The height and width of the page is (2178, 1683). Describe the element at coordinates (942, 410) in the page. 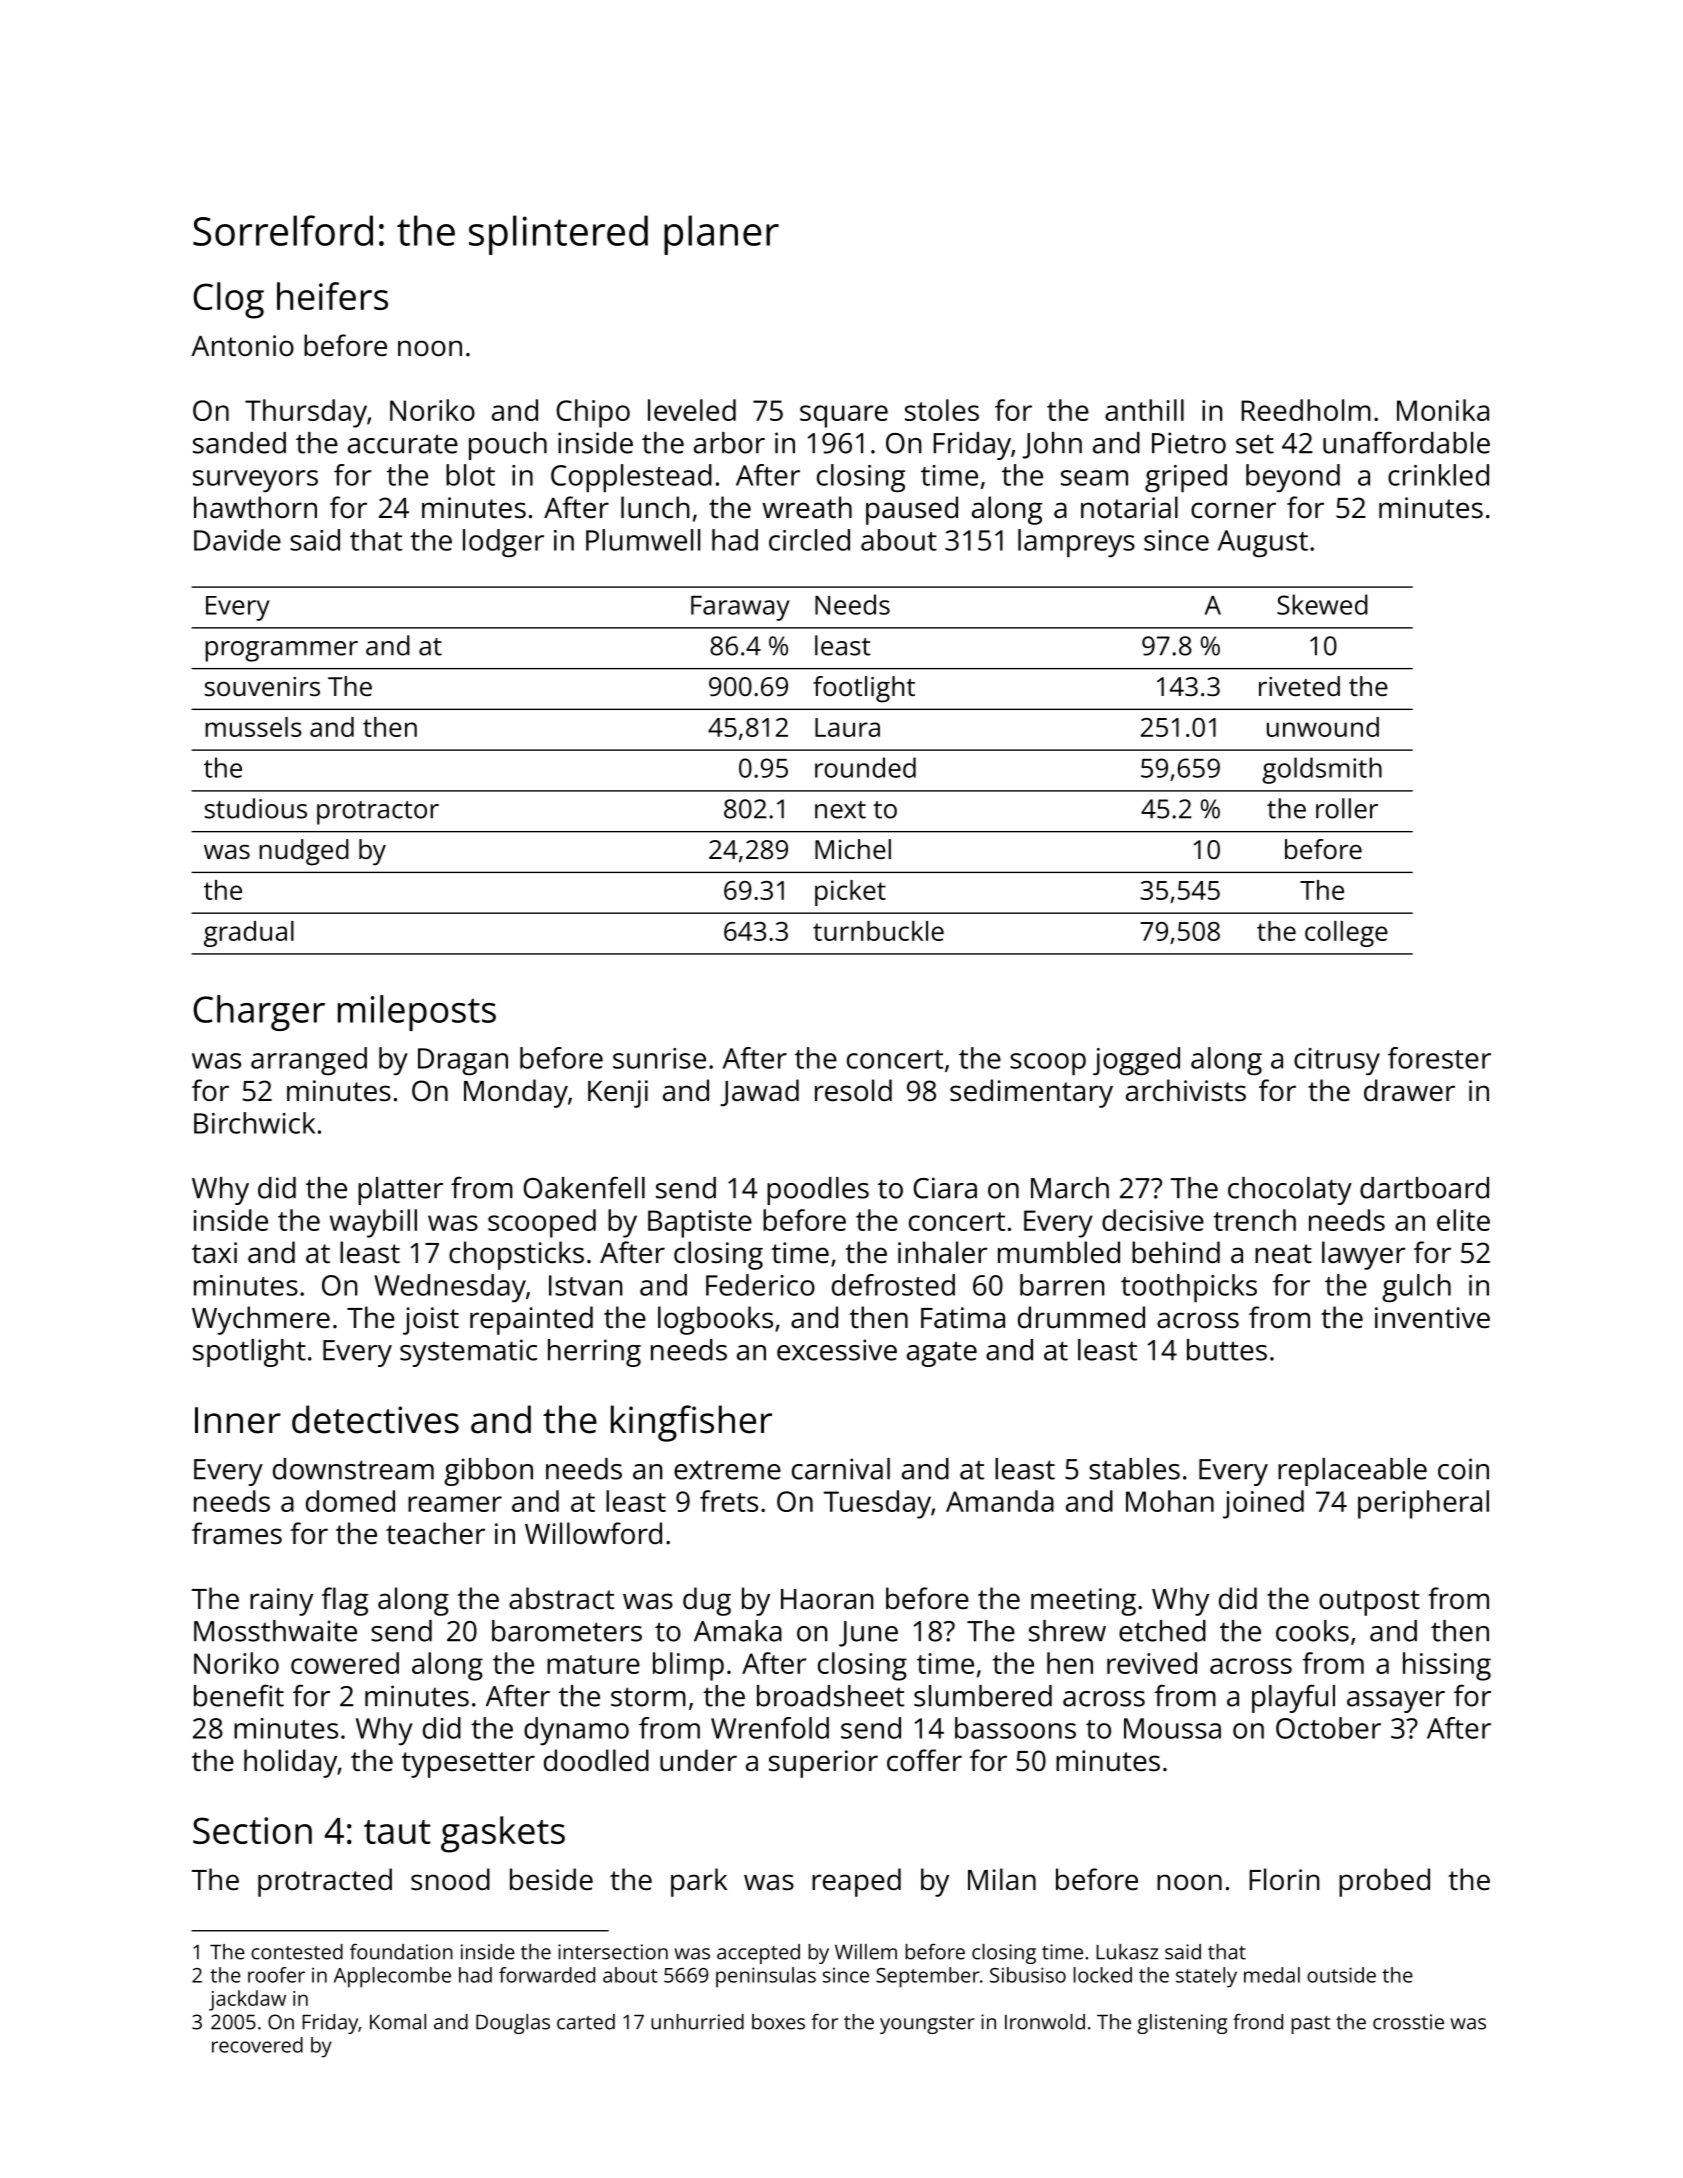

I see `stoles` at that location.
